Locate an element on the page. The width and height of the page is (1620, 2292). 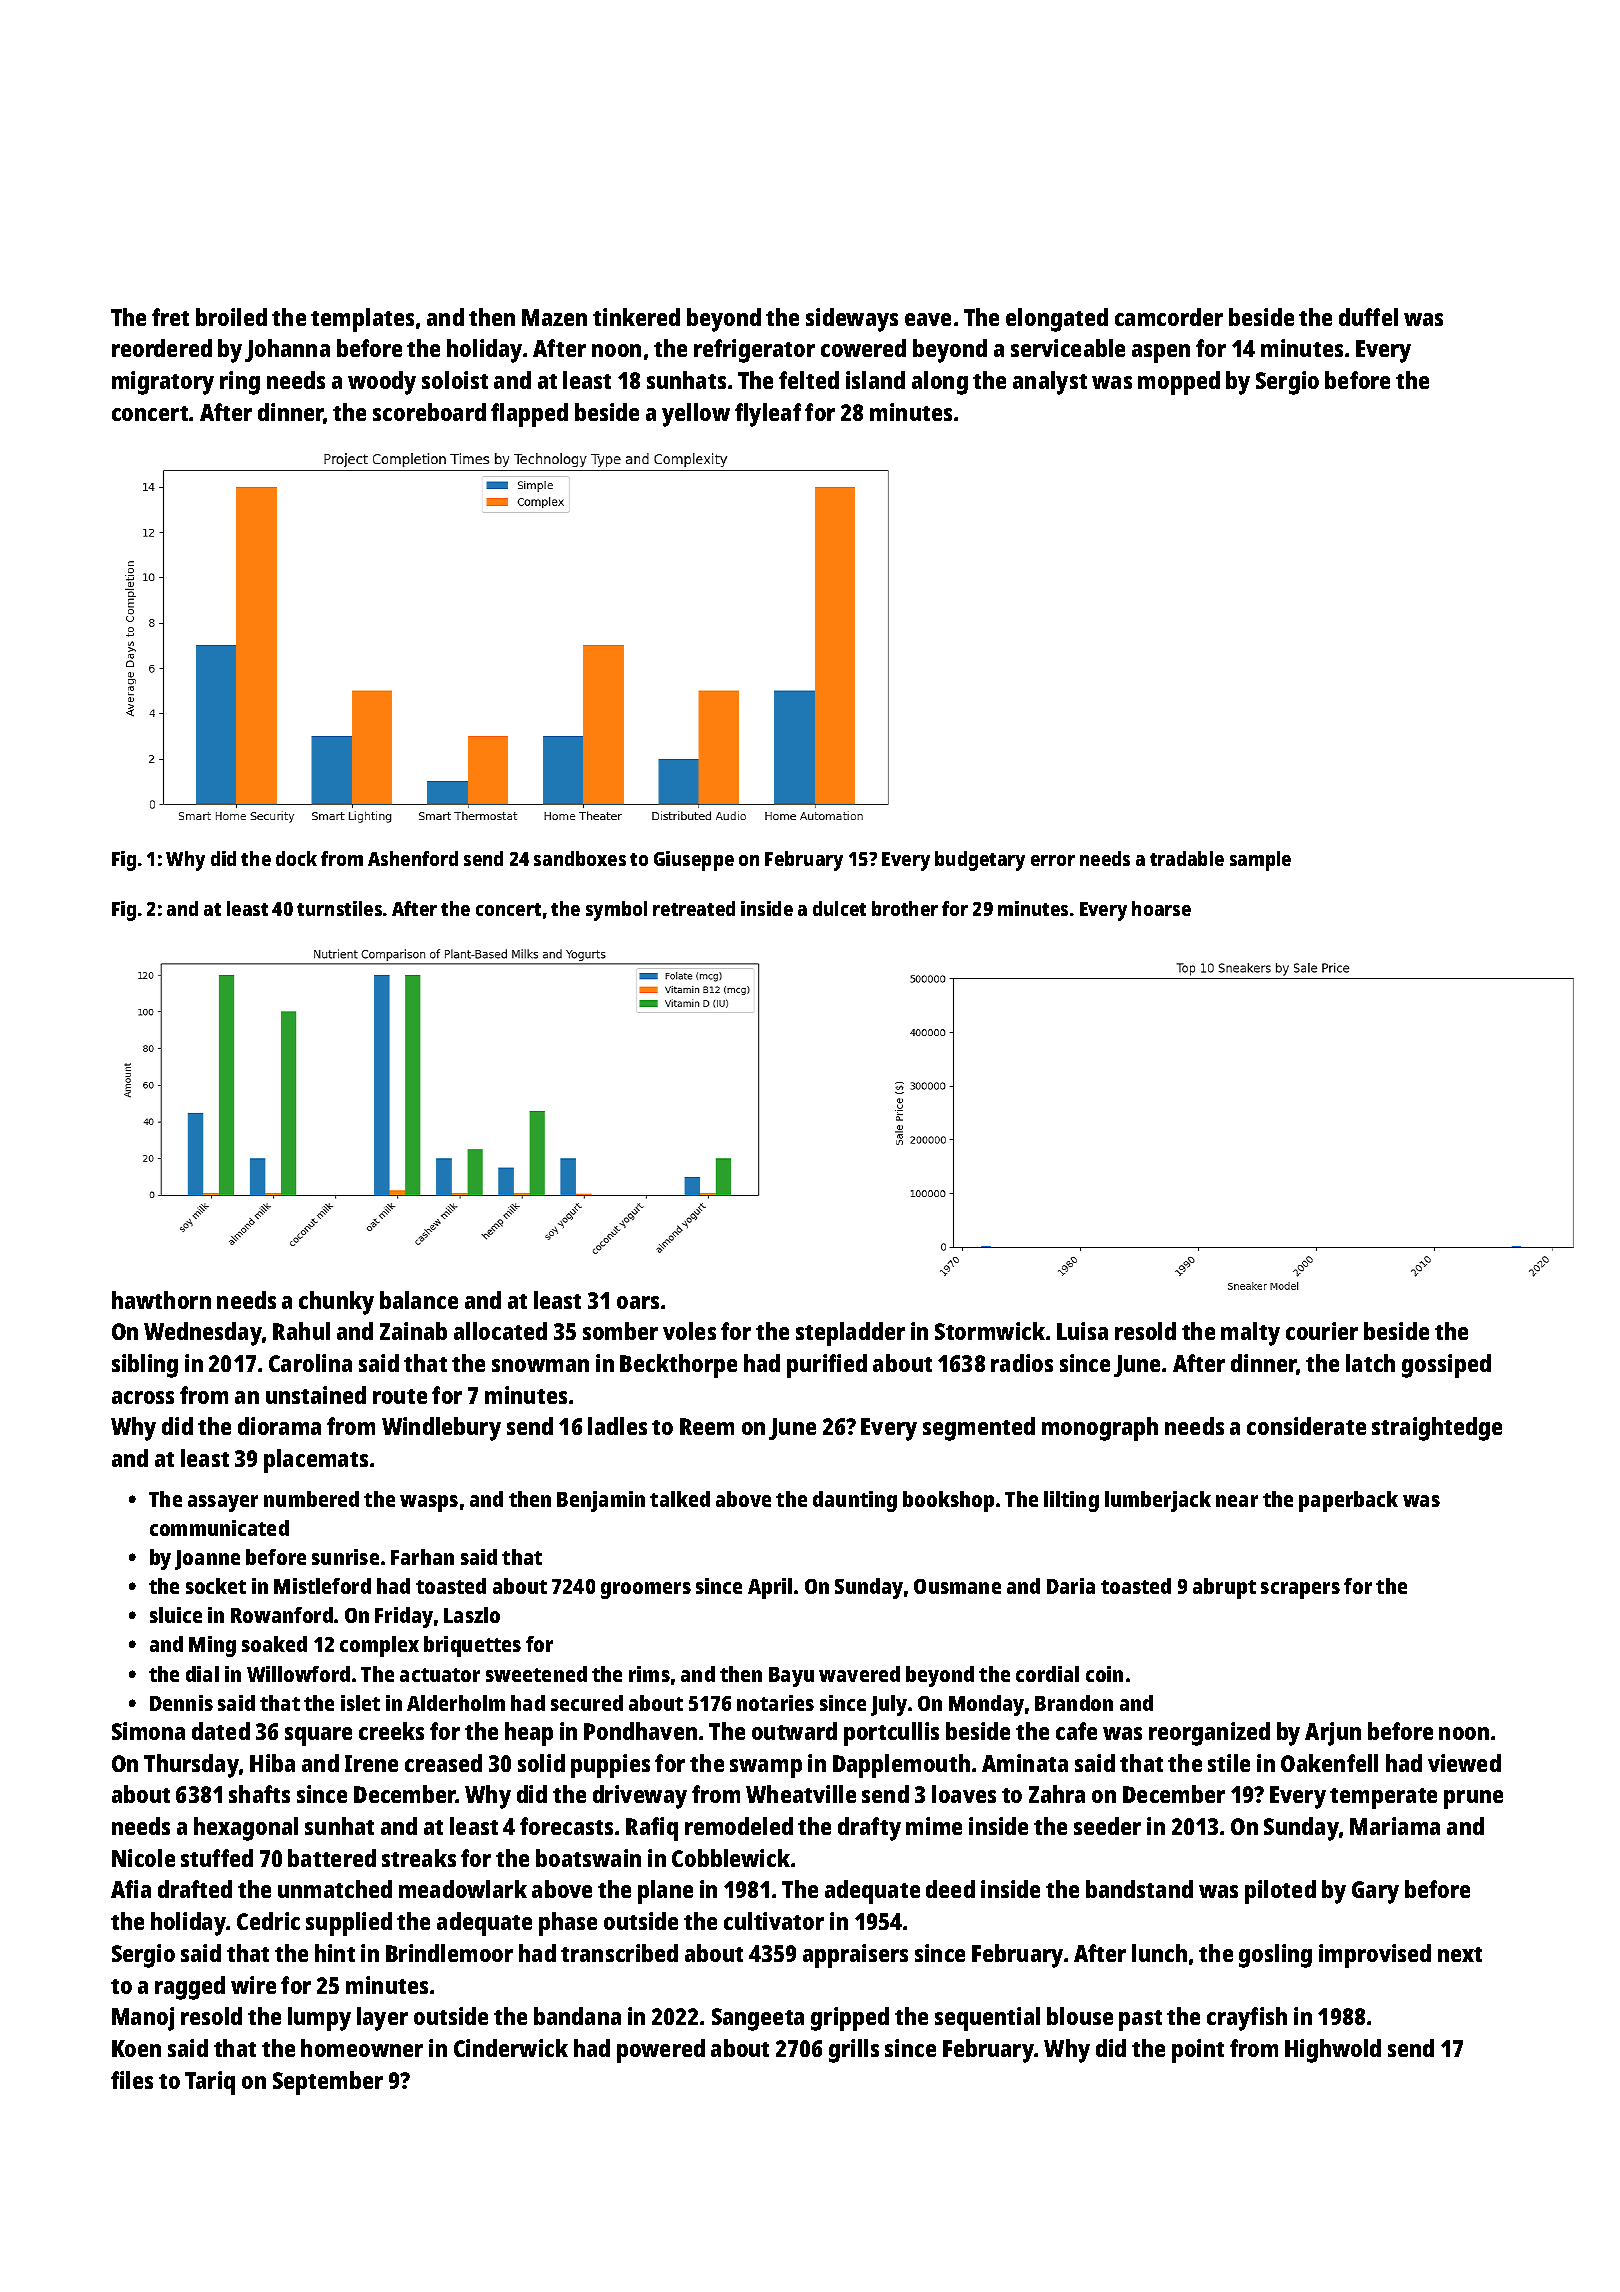
groomers is located at coordinates (646, 1590).
